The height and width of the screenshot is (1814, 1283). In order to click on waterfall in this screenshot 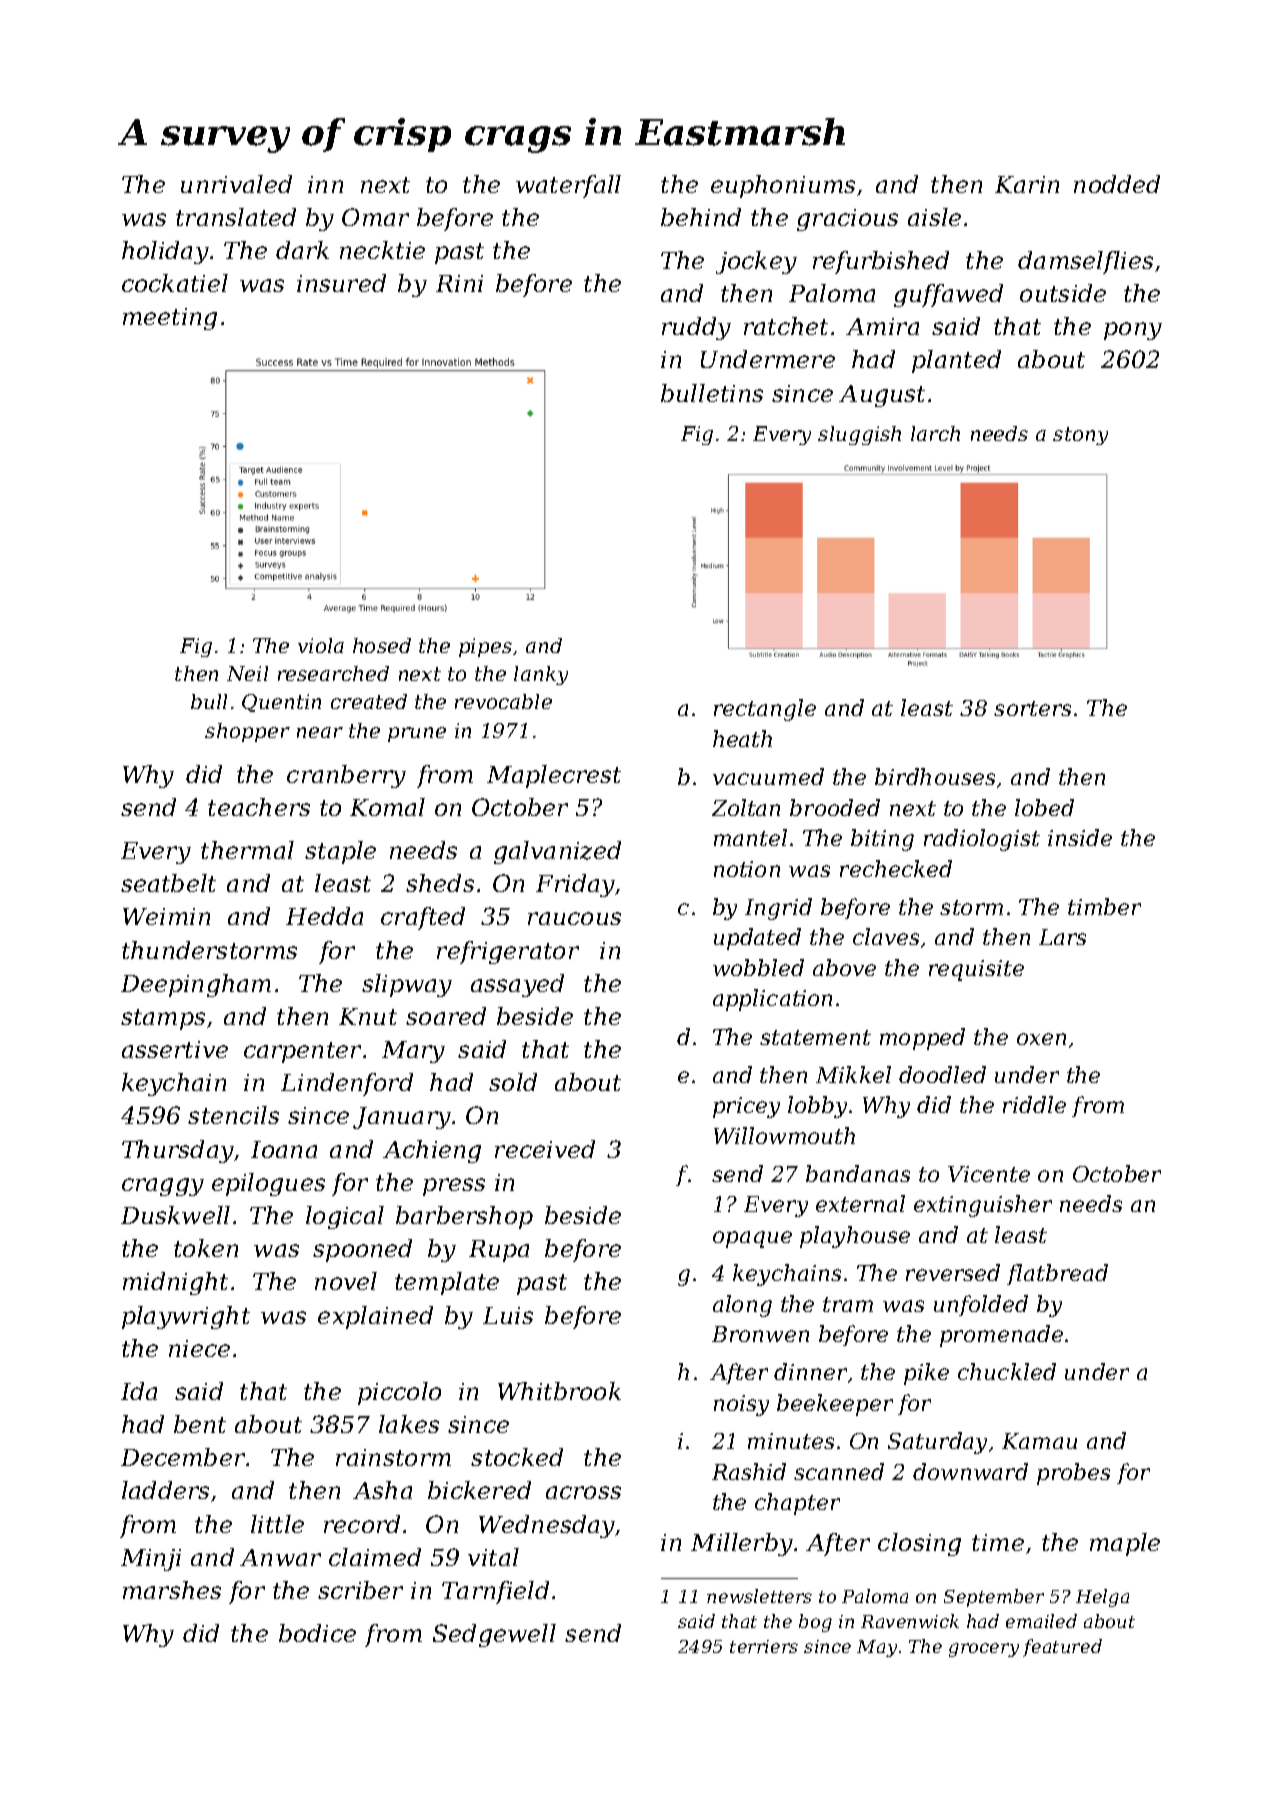, I will do `click(568, 186)`.
